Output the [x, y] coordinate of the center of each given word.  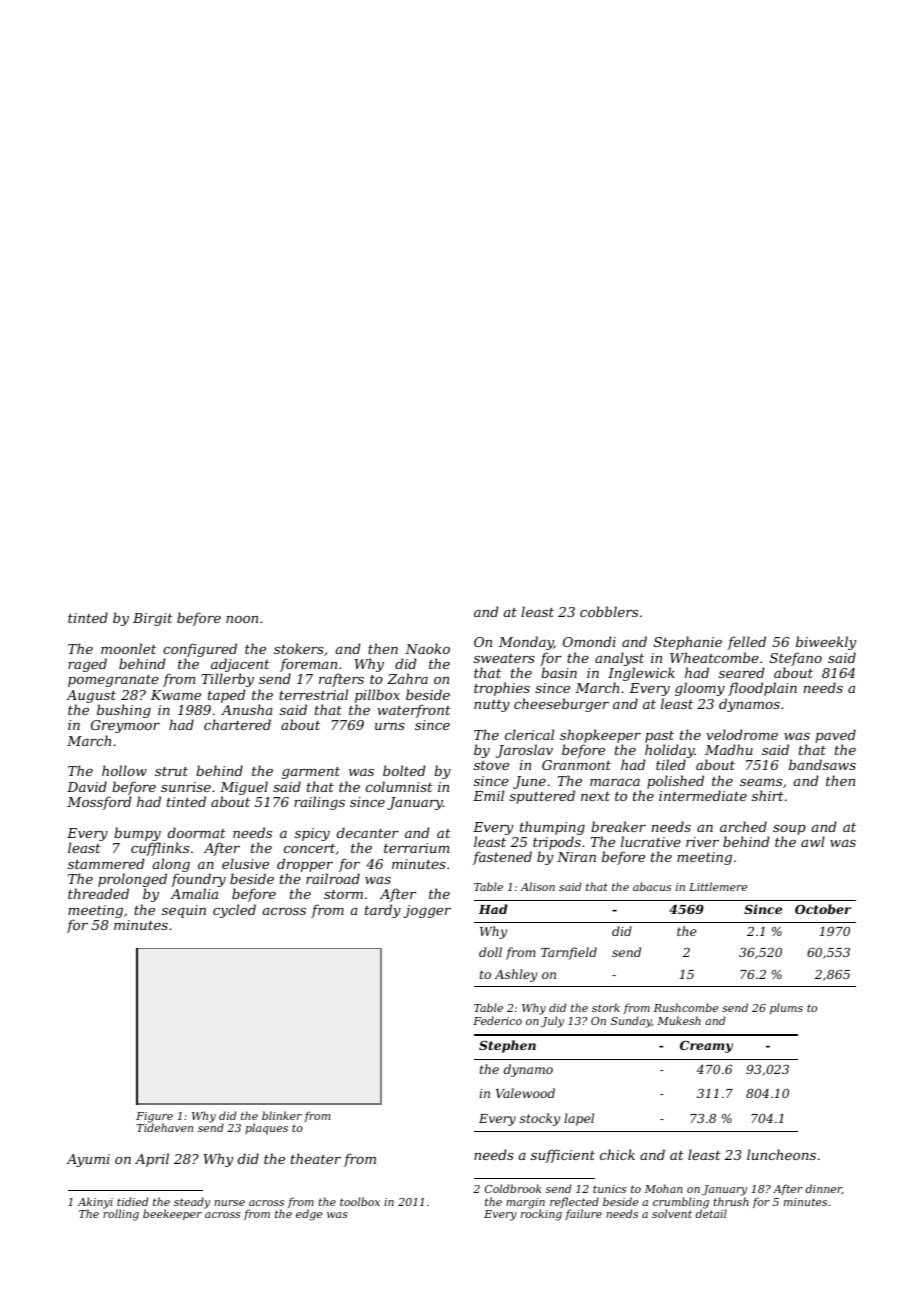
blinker [282, 1115]
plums [786, 1009]
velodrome [742, 734]
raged [87, 665]
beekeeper [172, 1215]
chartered [237, 724]
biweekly [826, 643]
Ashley [515, 975]
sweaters [504, 658]
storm [343, 894]
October [823, 909]
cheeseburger [561, 705]
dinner [824, 1189]
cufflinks [160, 849]
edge [309, 1215]
